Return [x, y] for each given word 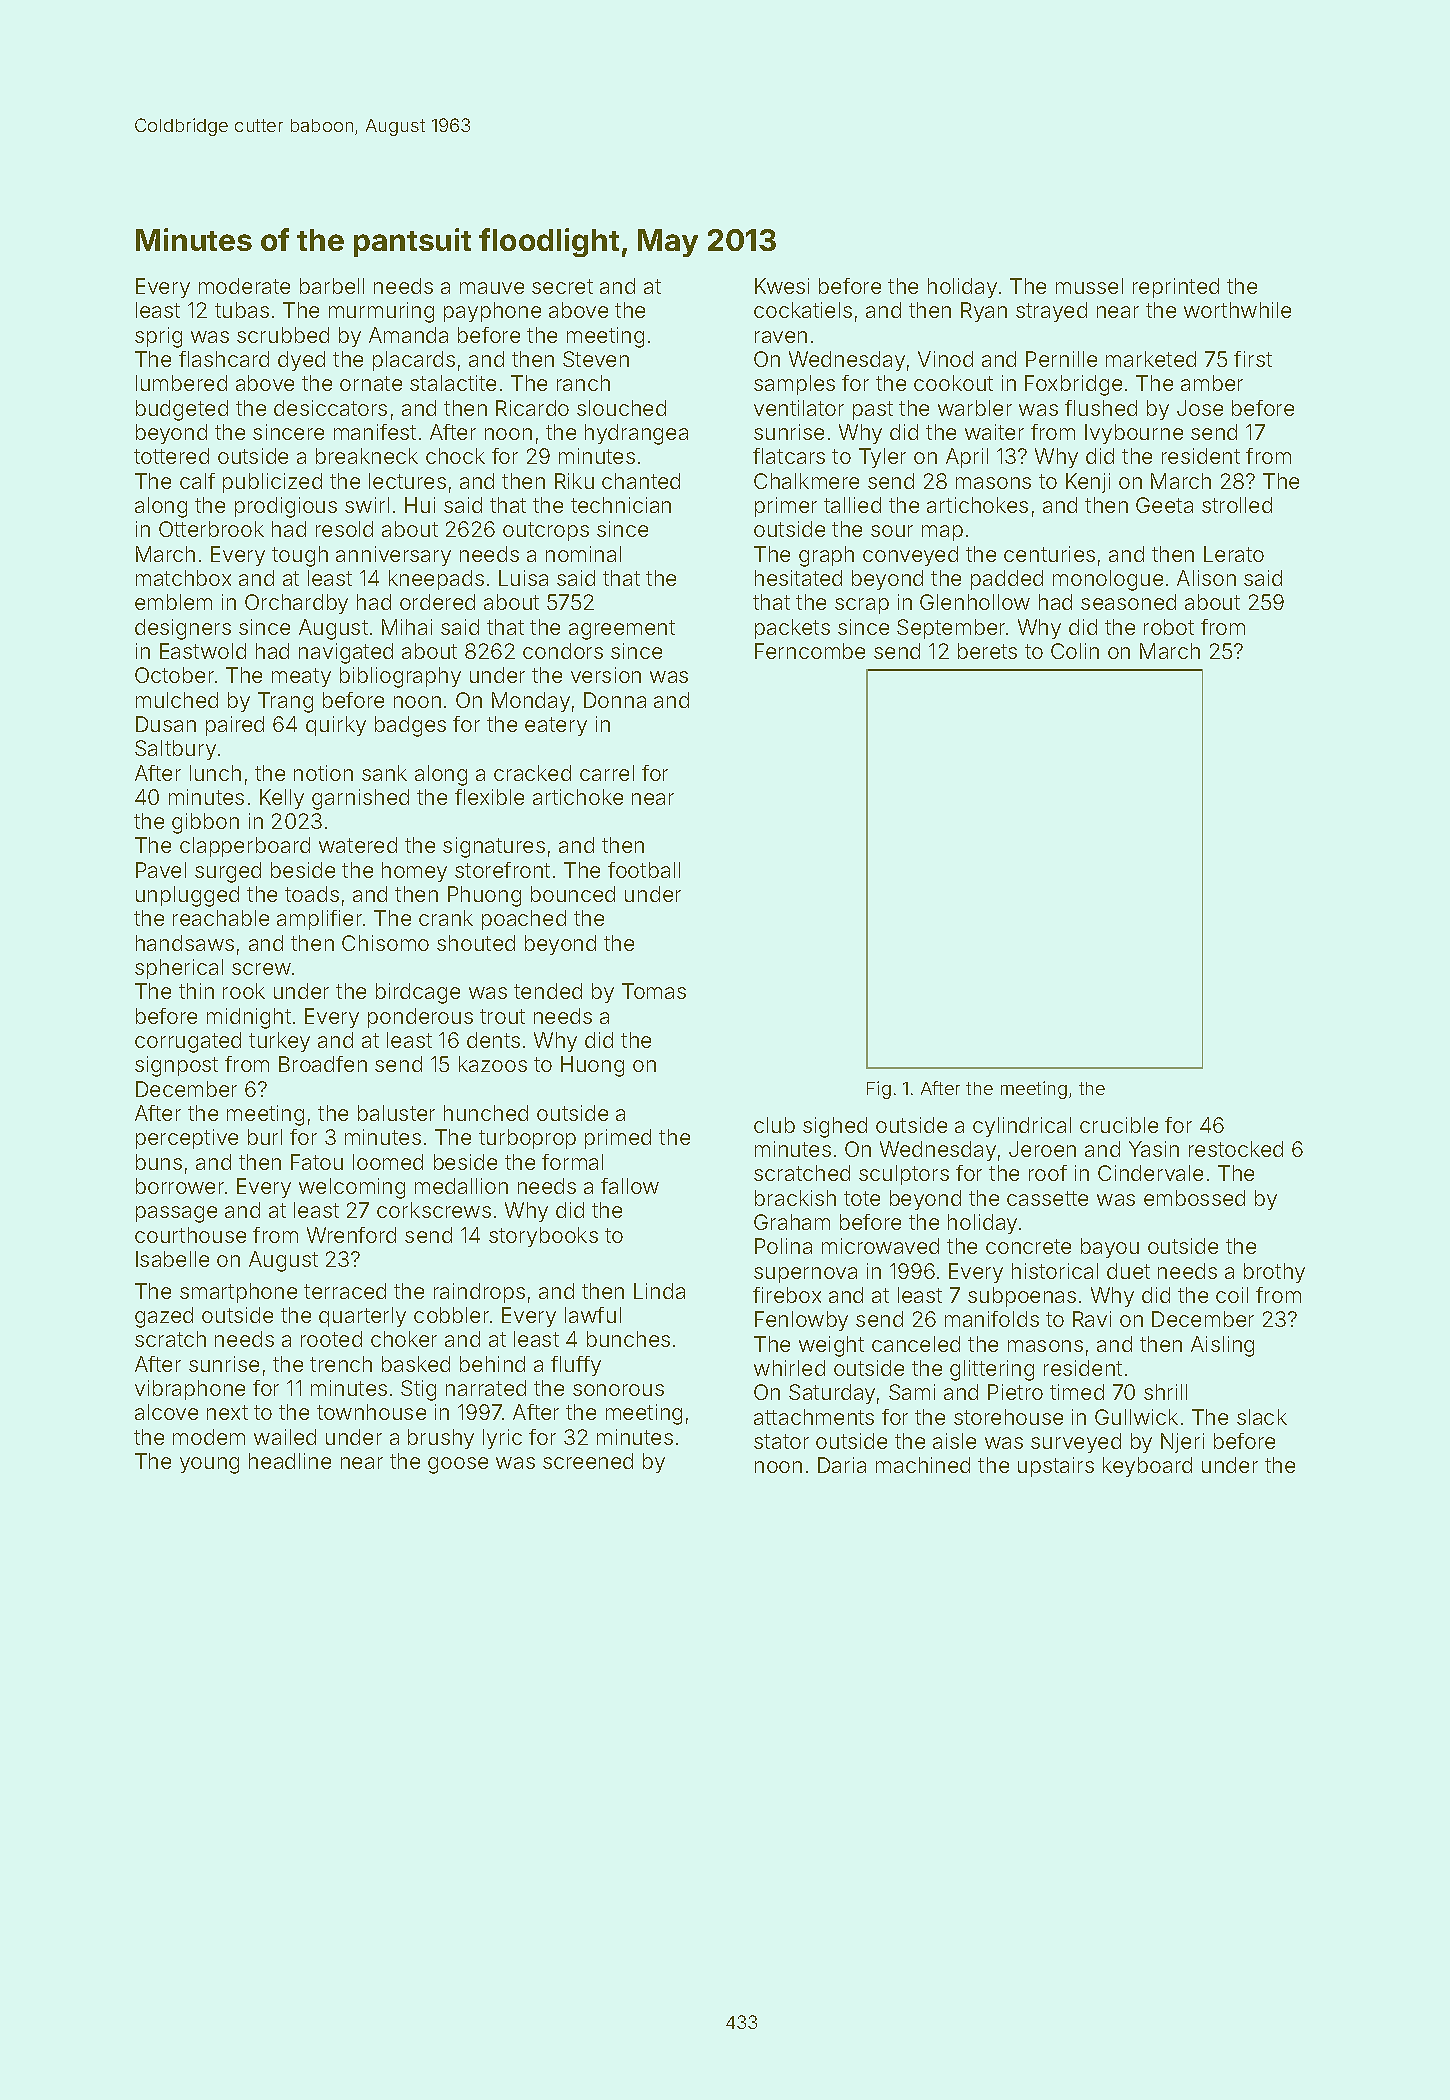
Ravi [1092, 1319]
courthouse [190, 1235]
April [967, 458]
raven [781, 337]
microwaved [880, 1246]
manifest [375, 432]
